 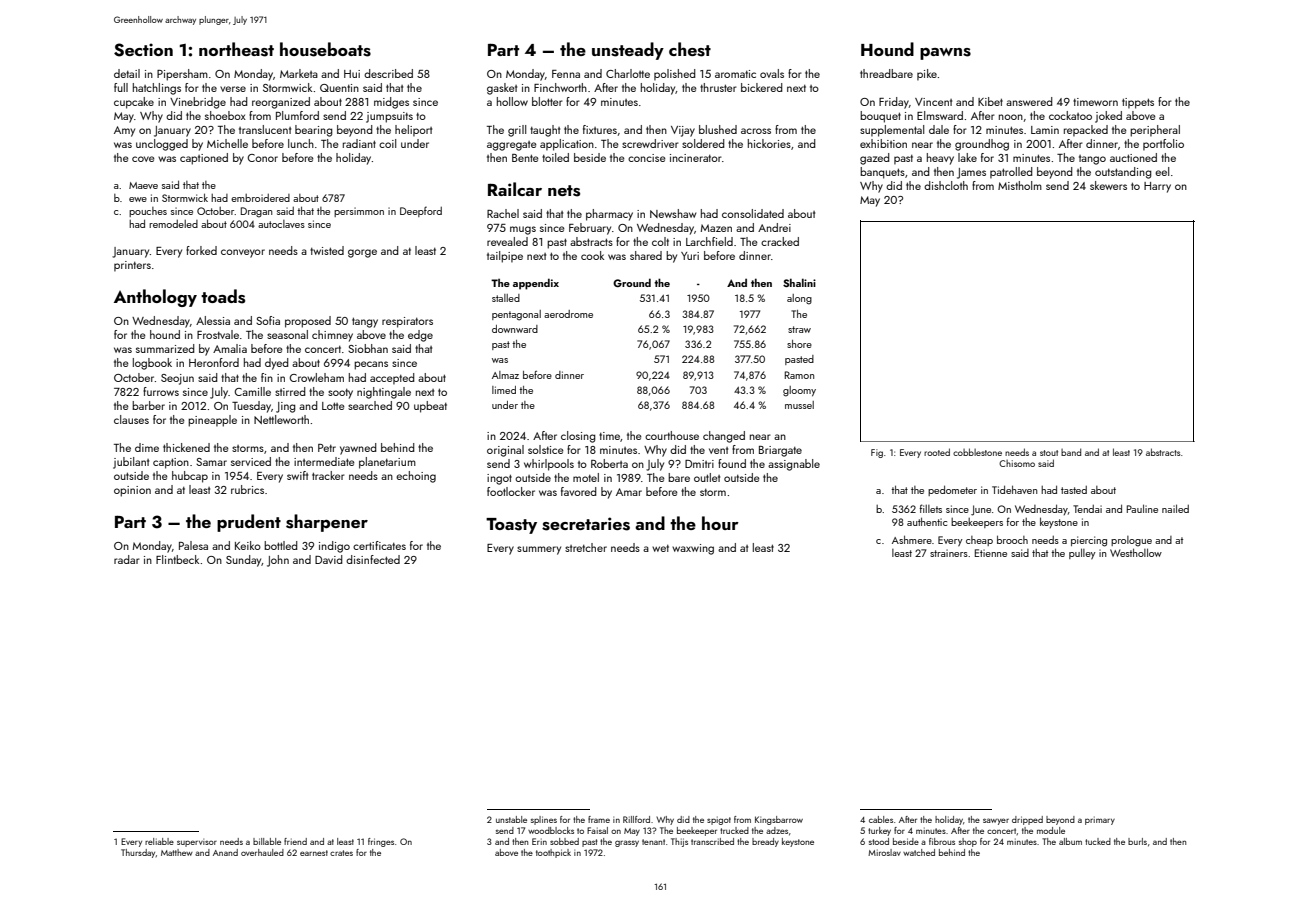 I want to click on hour, so click(x=720, y=523).
